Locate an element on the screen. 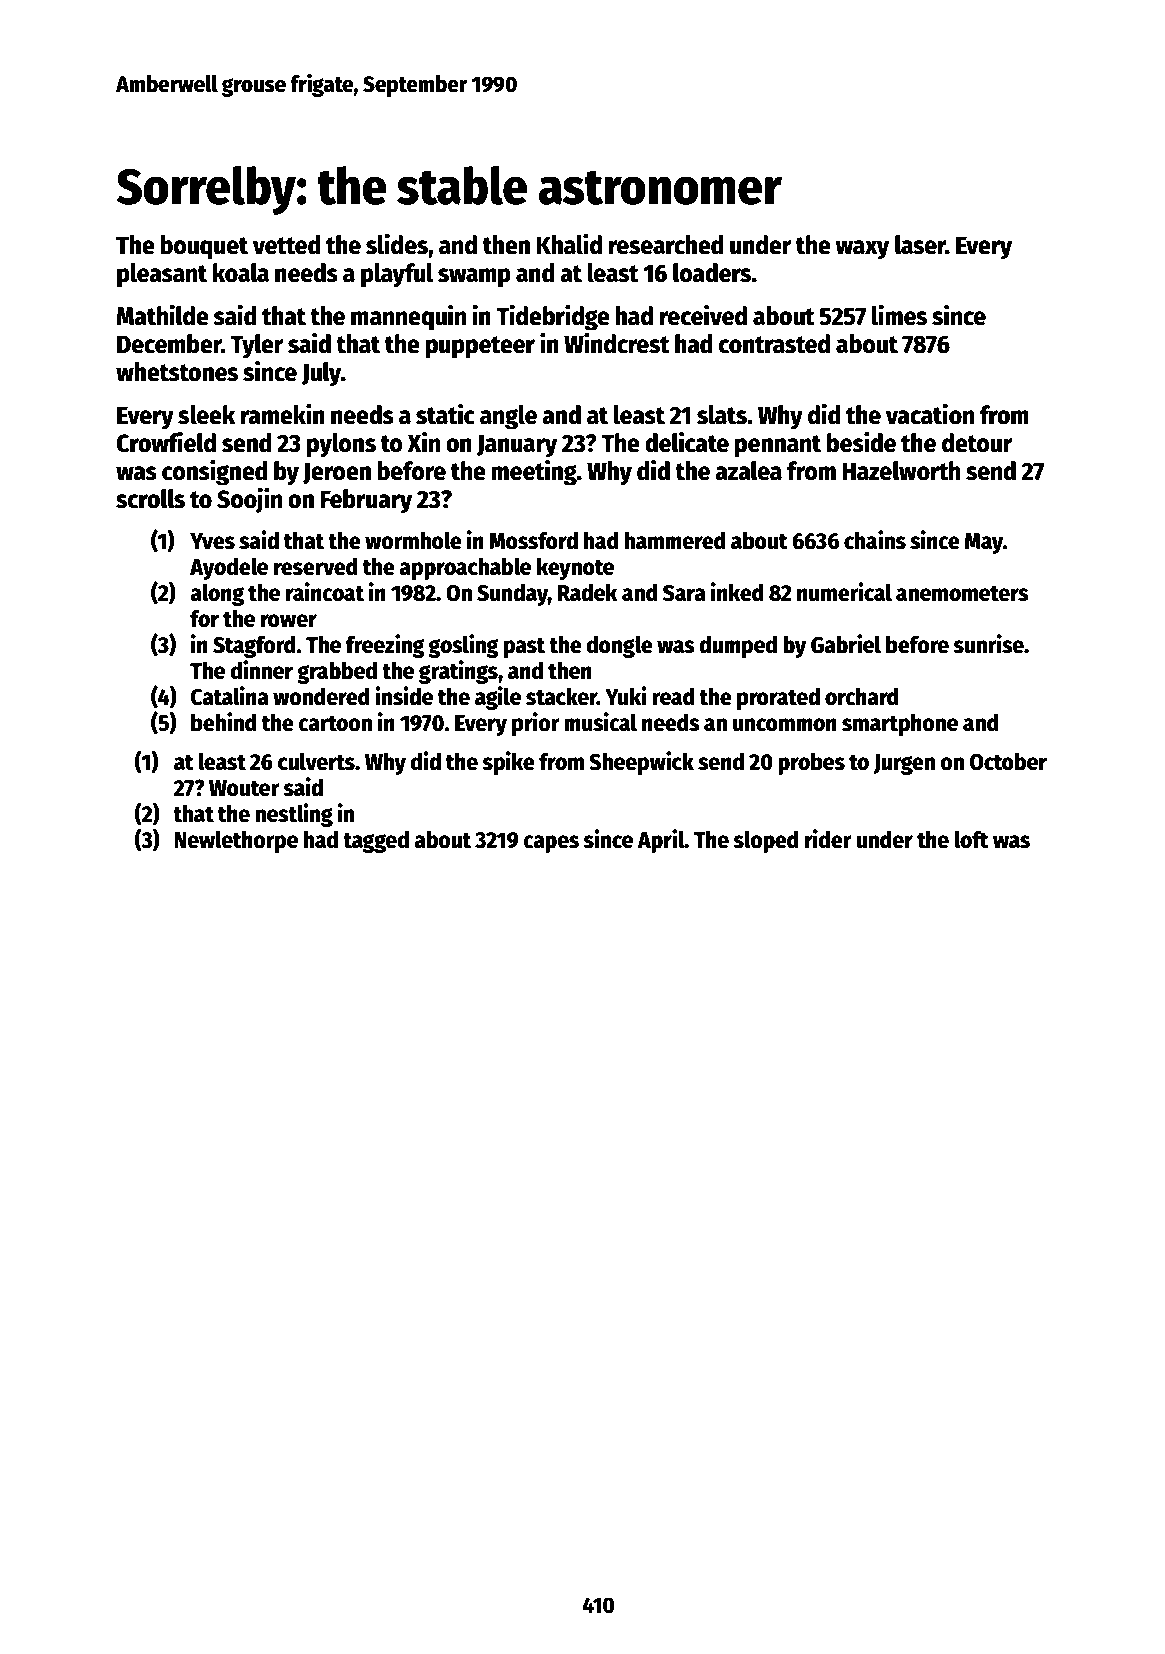 The width and height of the screenshot is (1165, 1654). Radek is located at coordinates (588, 592).
